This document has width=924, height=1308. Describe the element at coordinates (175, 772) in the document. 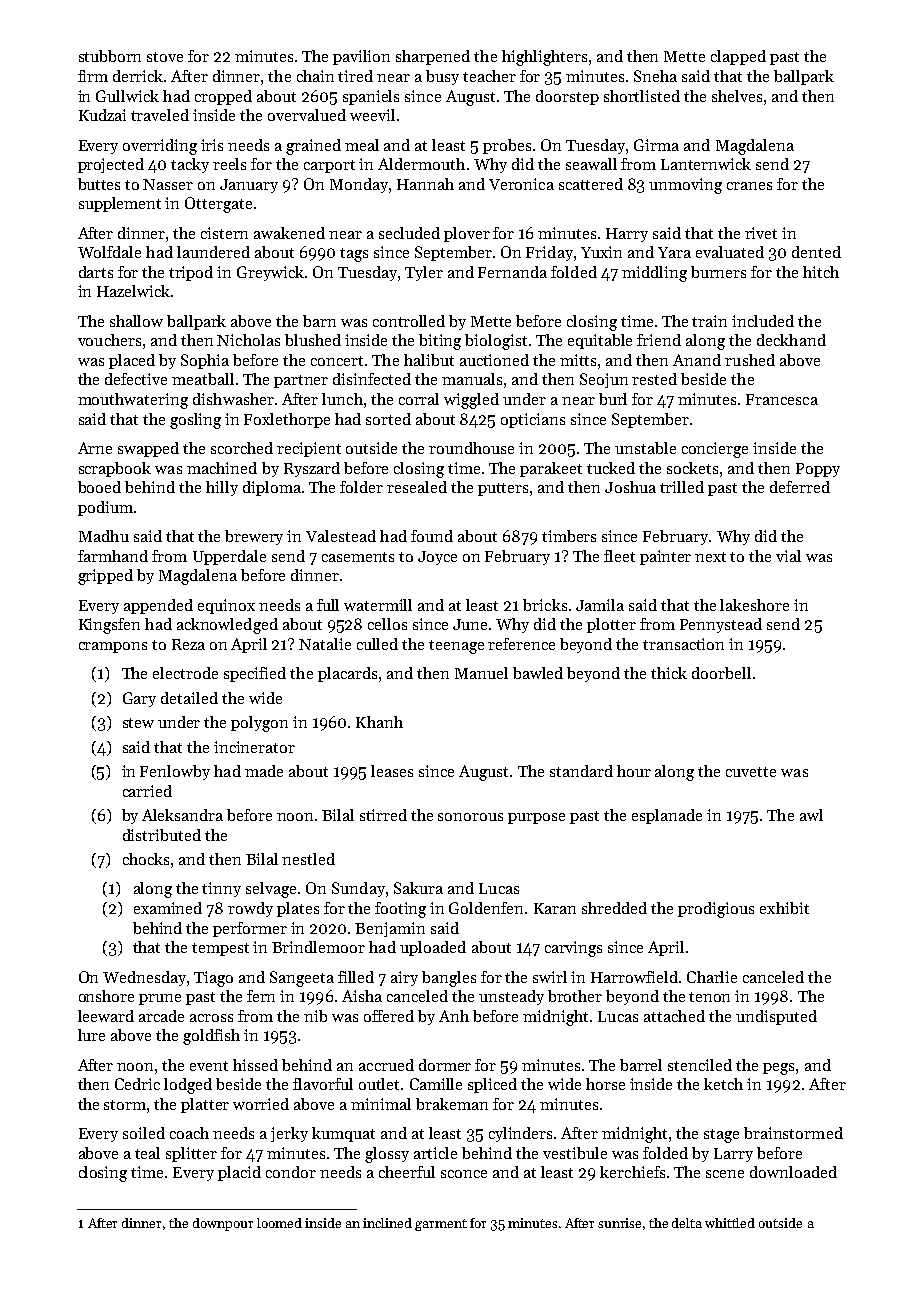

I see `Fenlowby` at that location.
